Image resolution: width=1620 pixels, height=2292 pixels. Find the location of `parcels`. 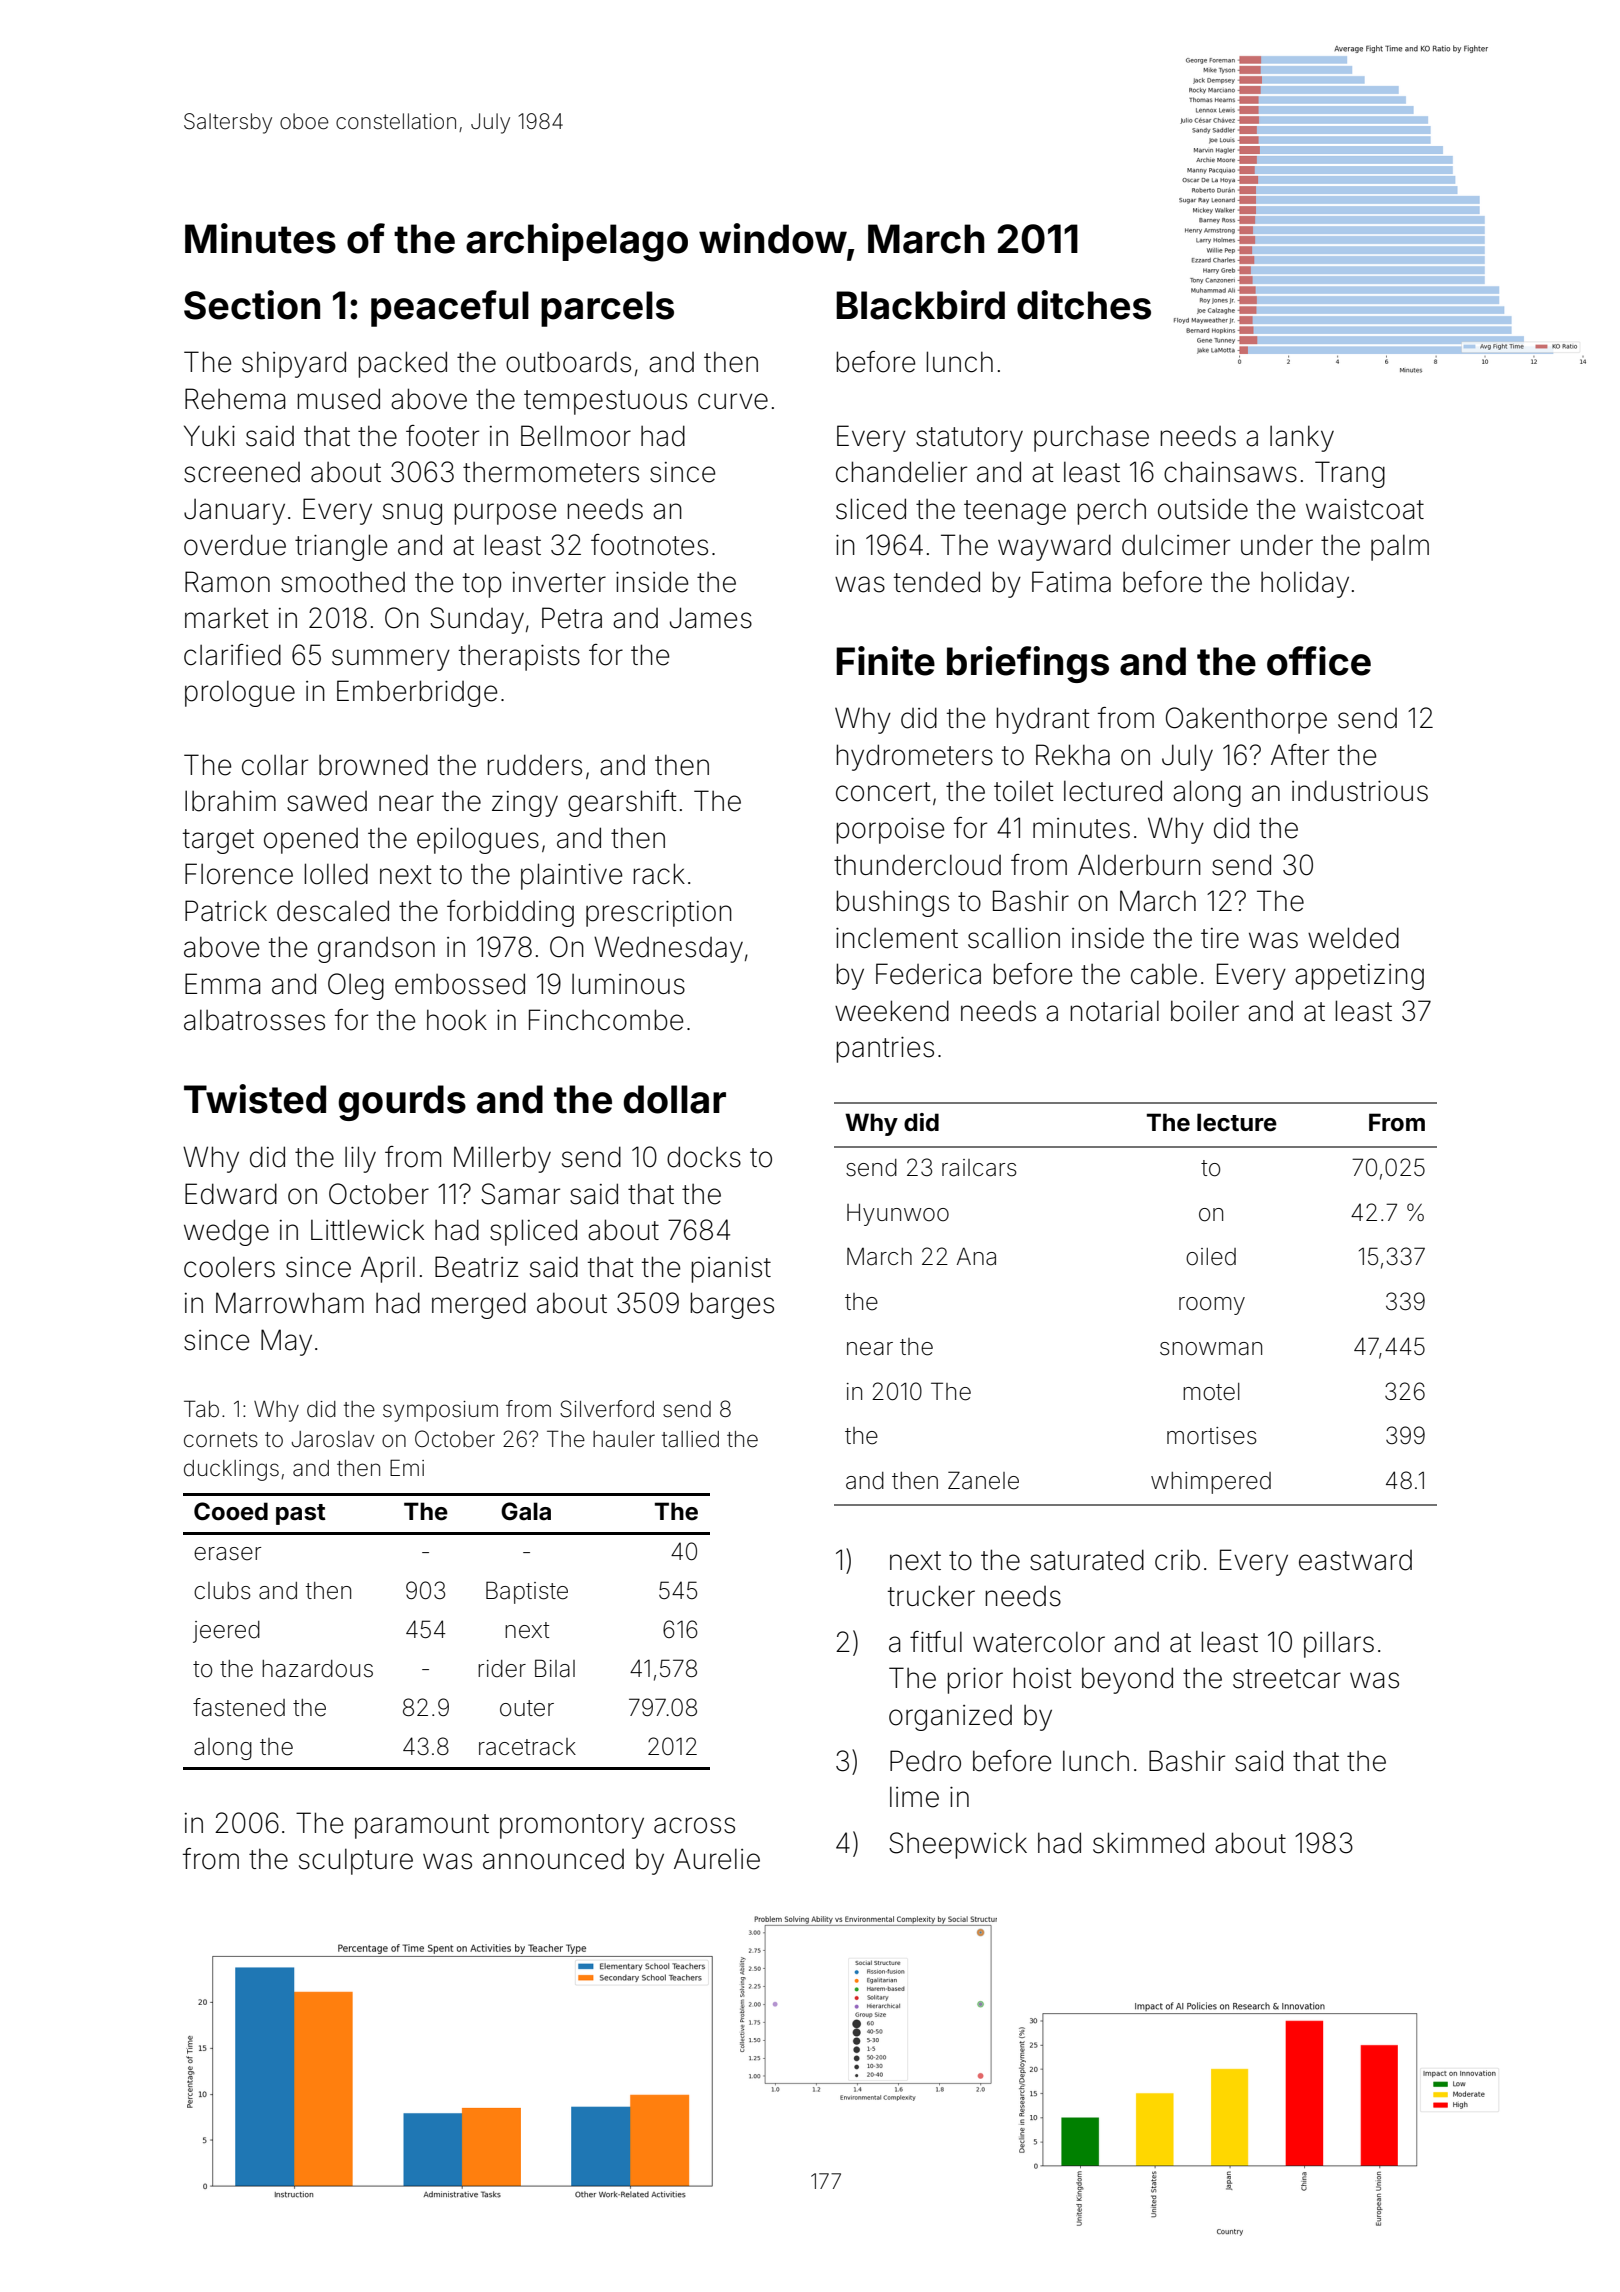

parcels is located at coordinates (607, 309).
